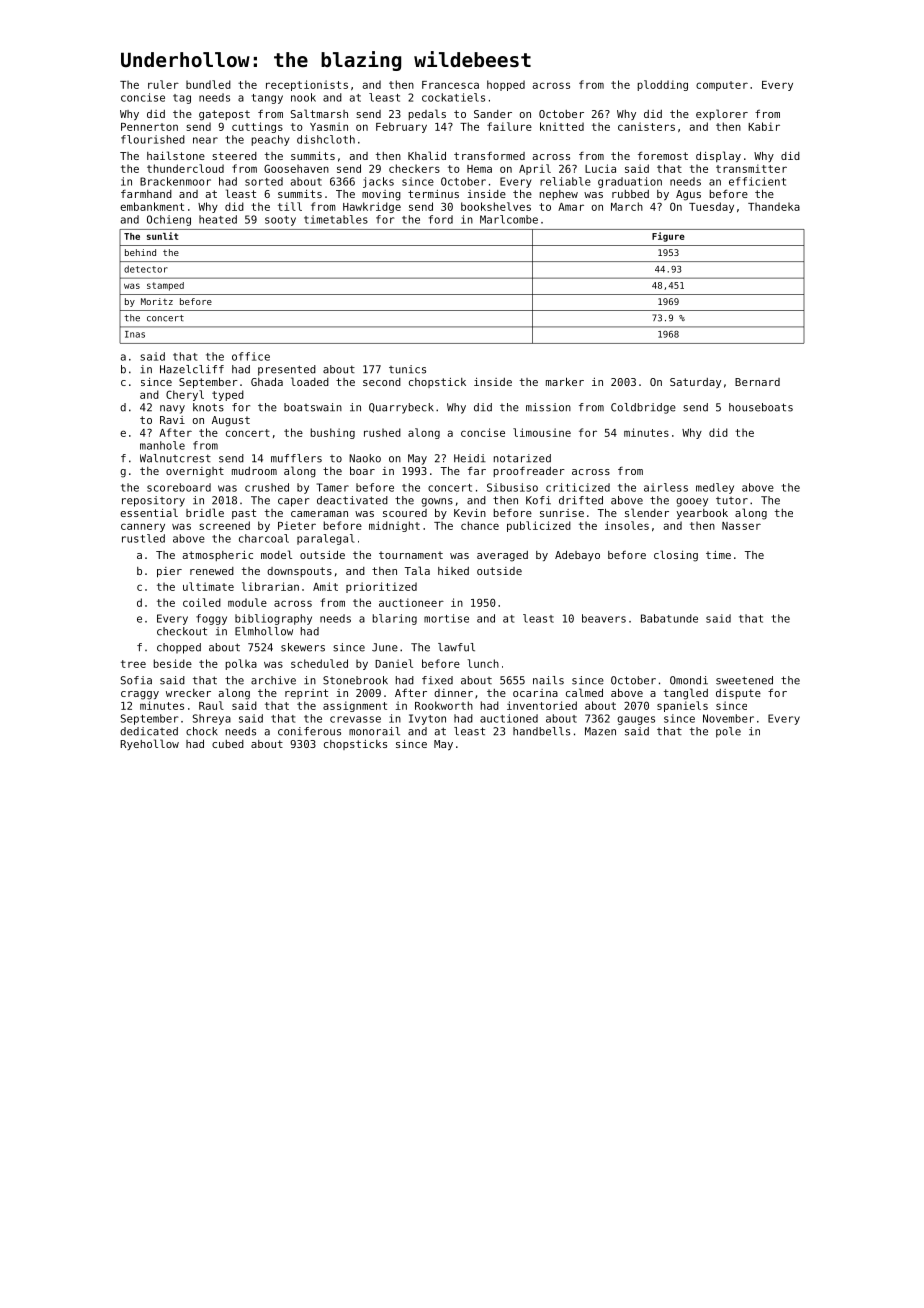  I want to click on Sander, so click(493, 114).
